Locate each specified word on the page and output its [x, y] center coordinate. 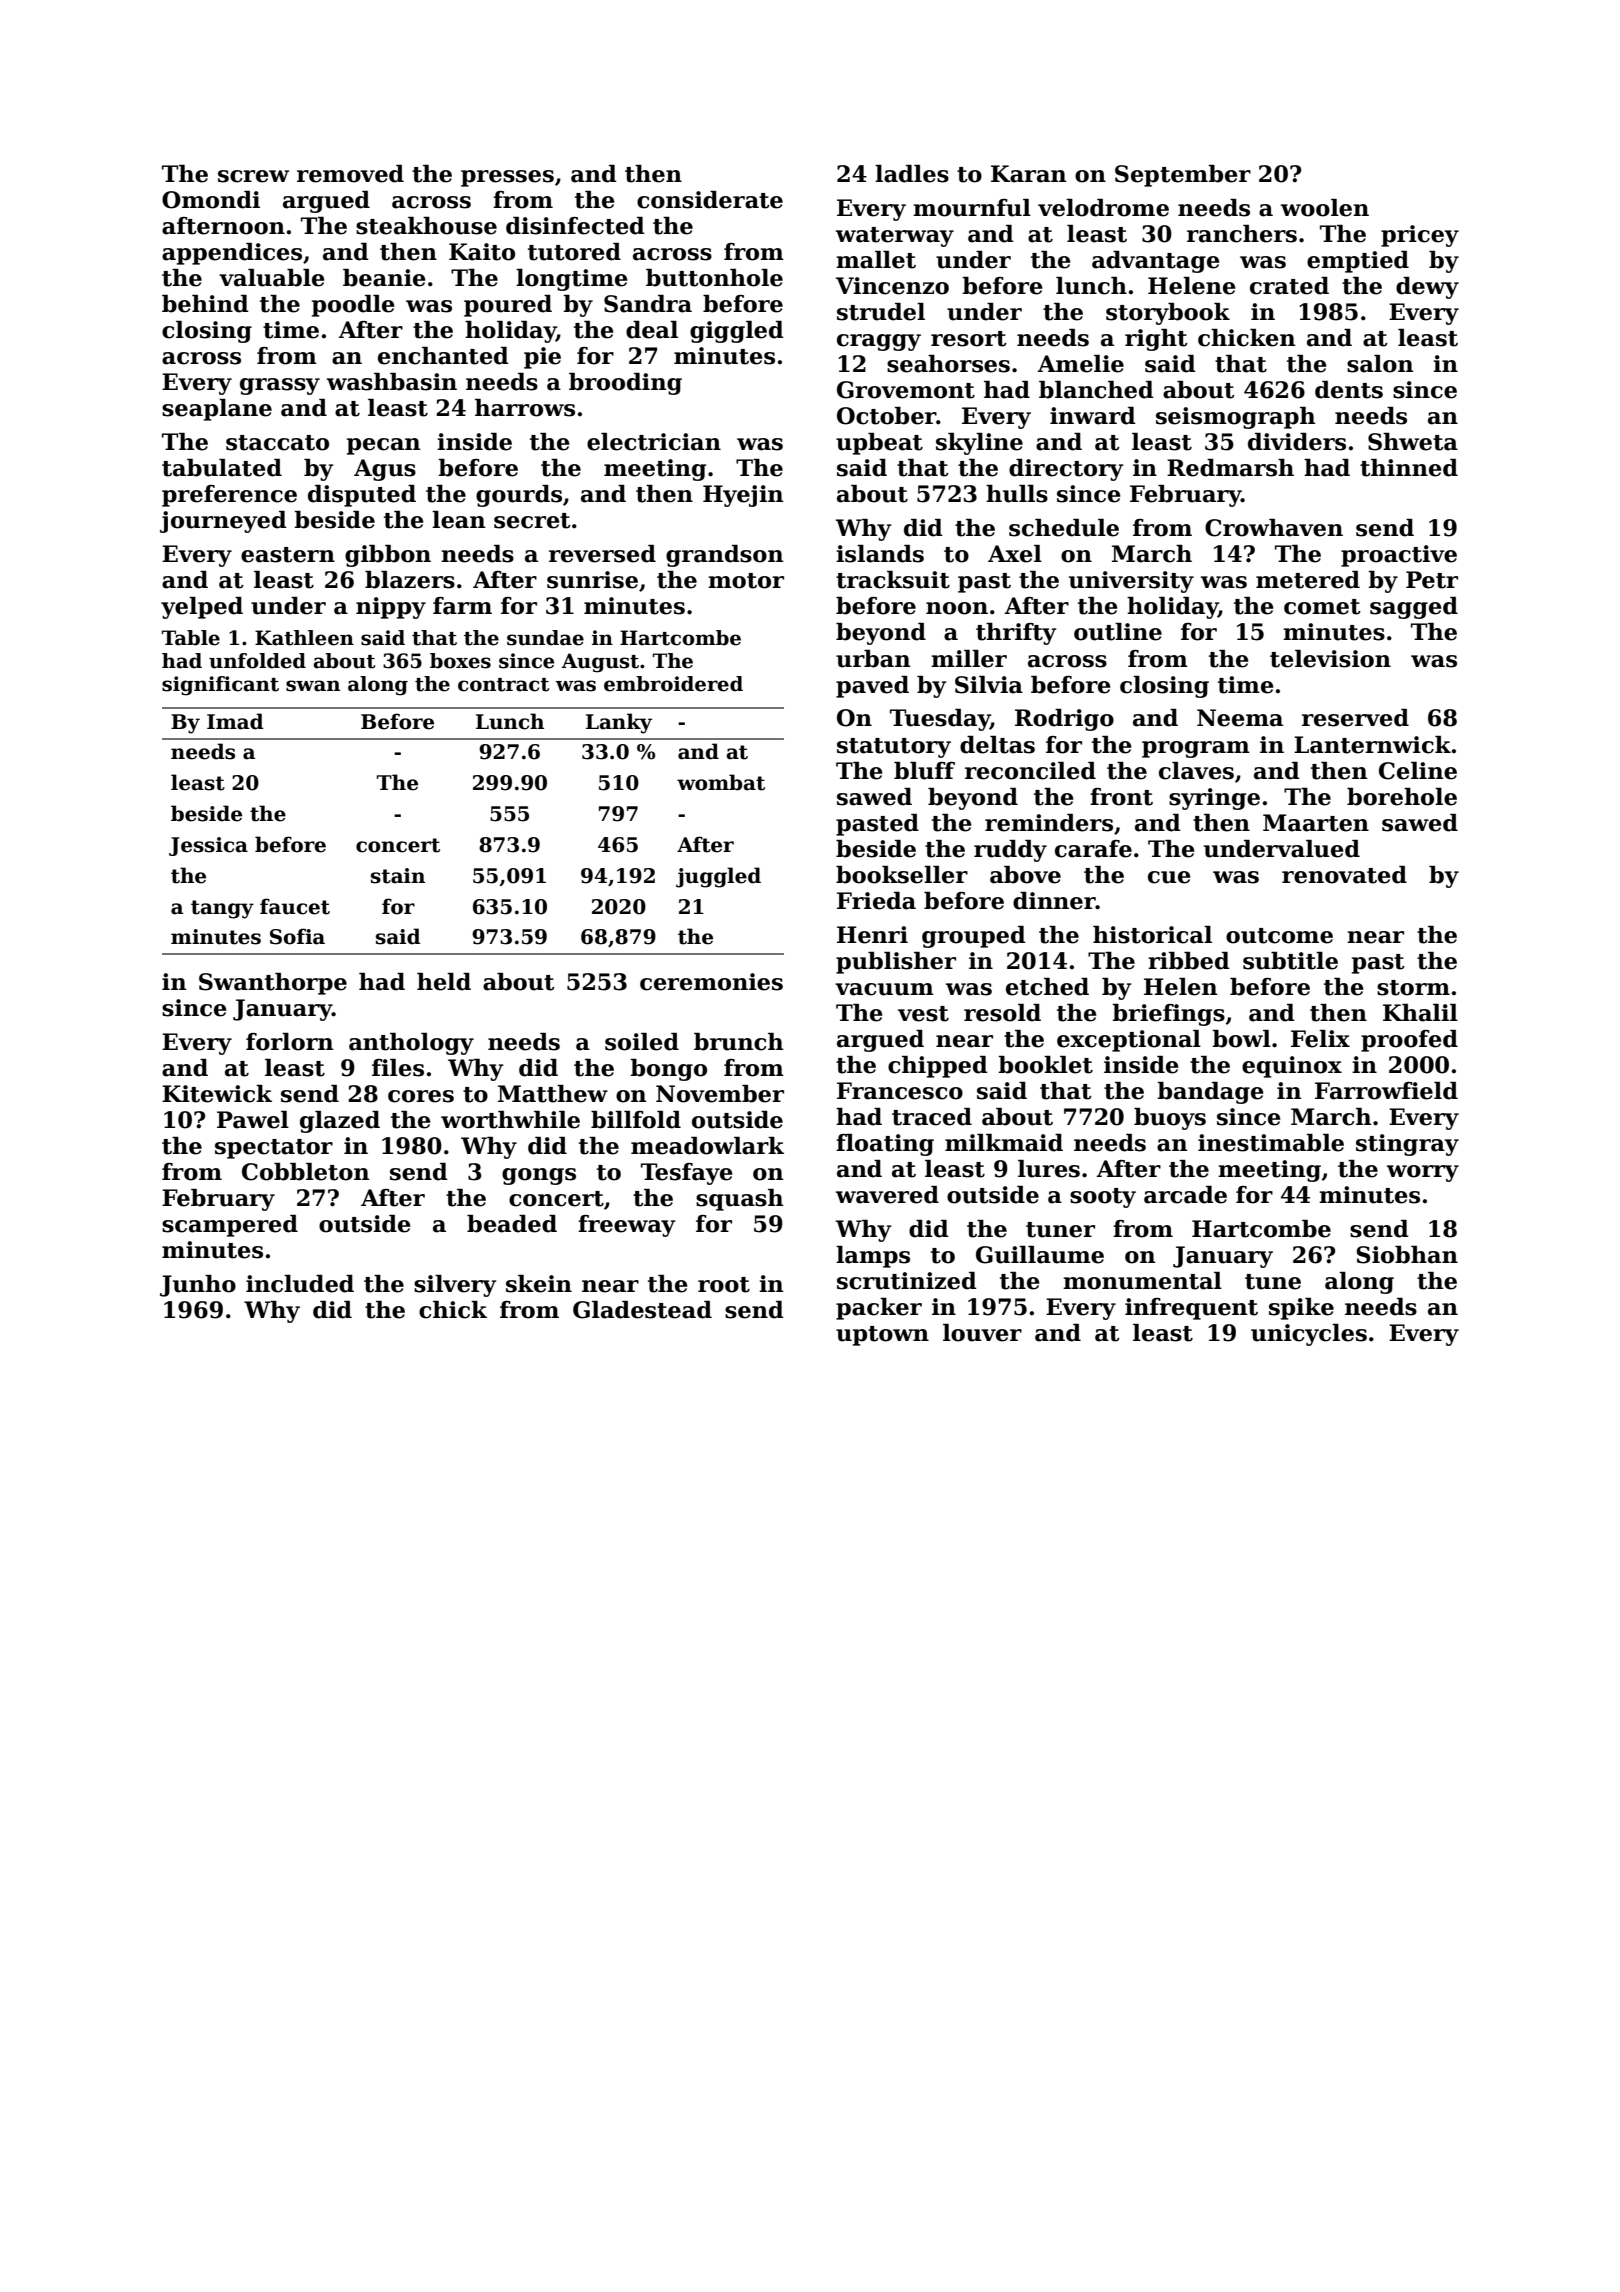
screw [253, 176]
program [1196, 749]
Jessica [208, 846]
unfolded [257, 661]
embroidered [673, 684]
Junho [198, 1286]
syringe [1214, 799]
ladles [912, 174]
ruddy [1010, 851]
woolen [1325, 208]
